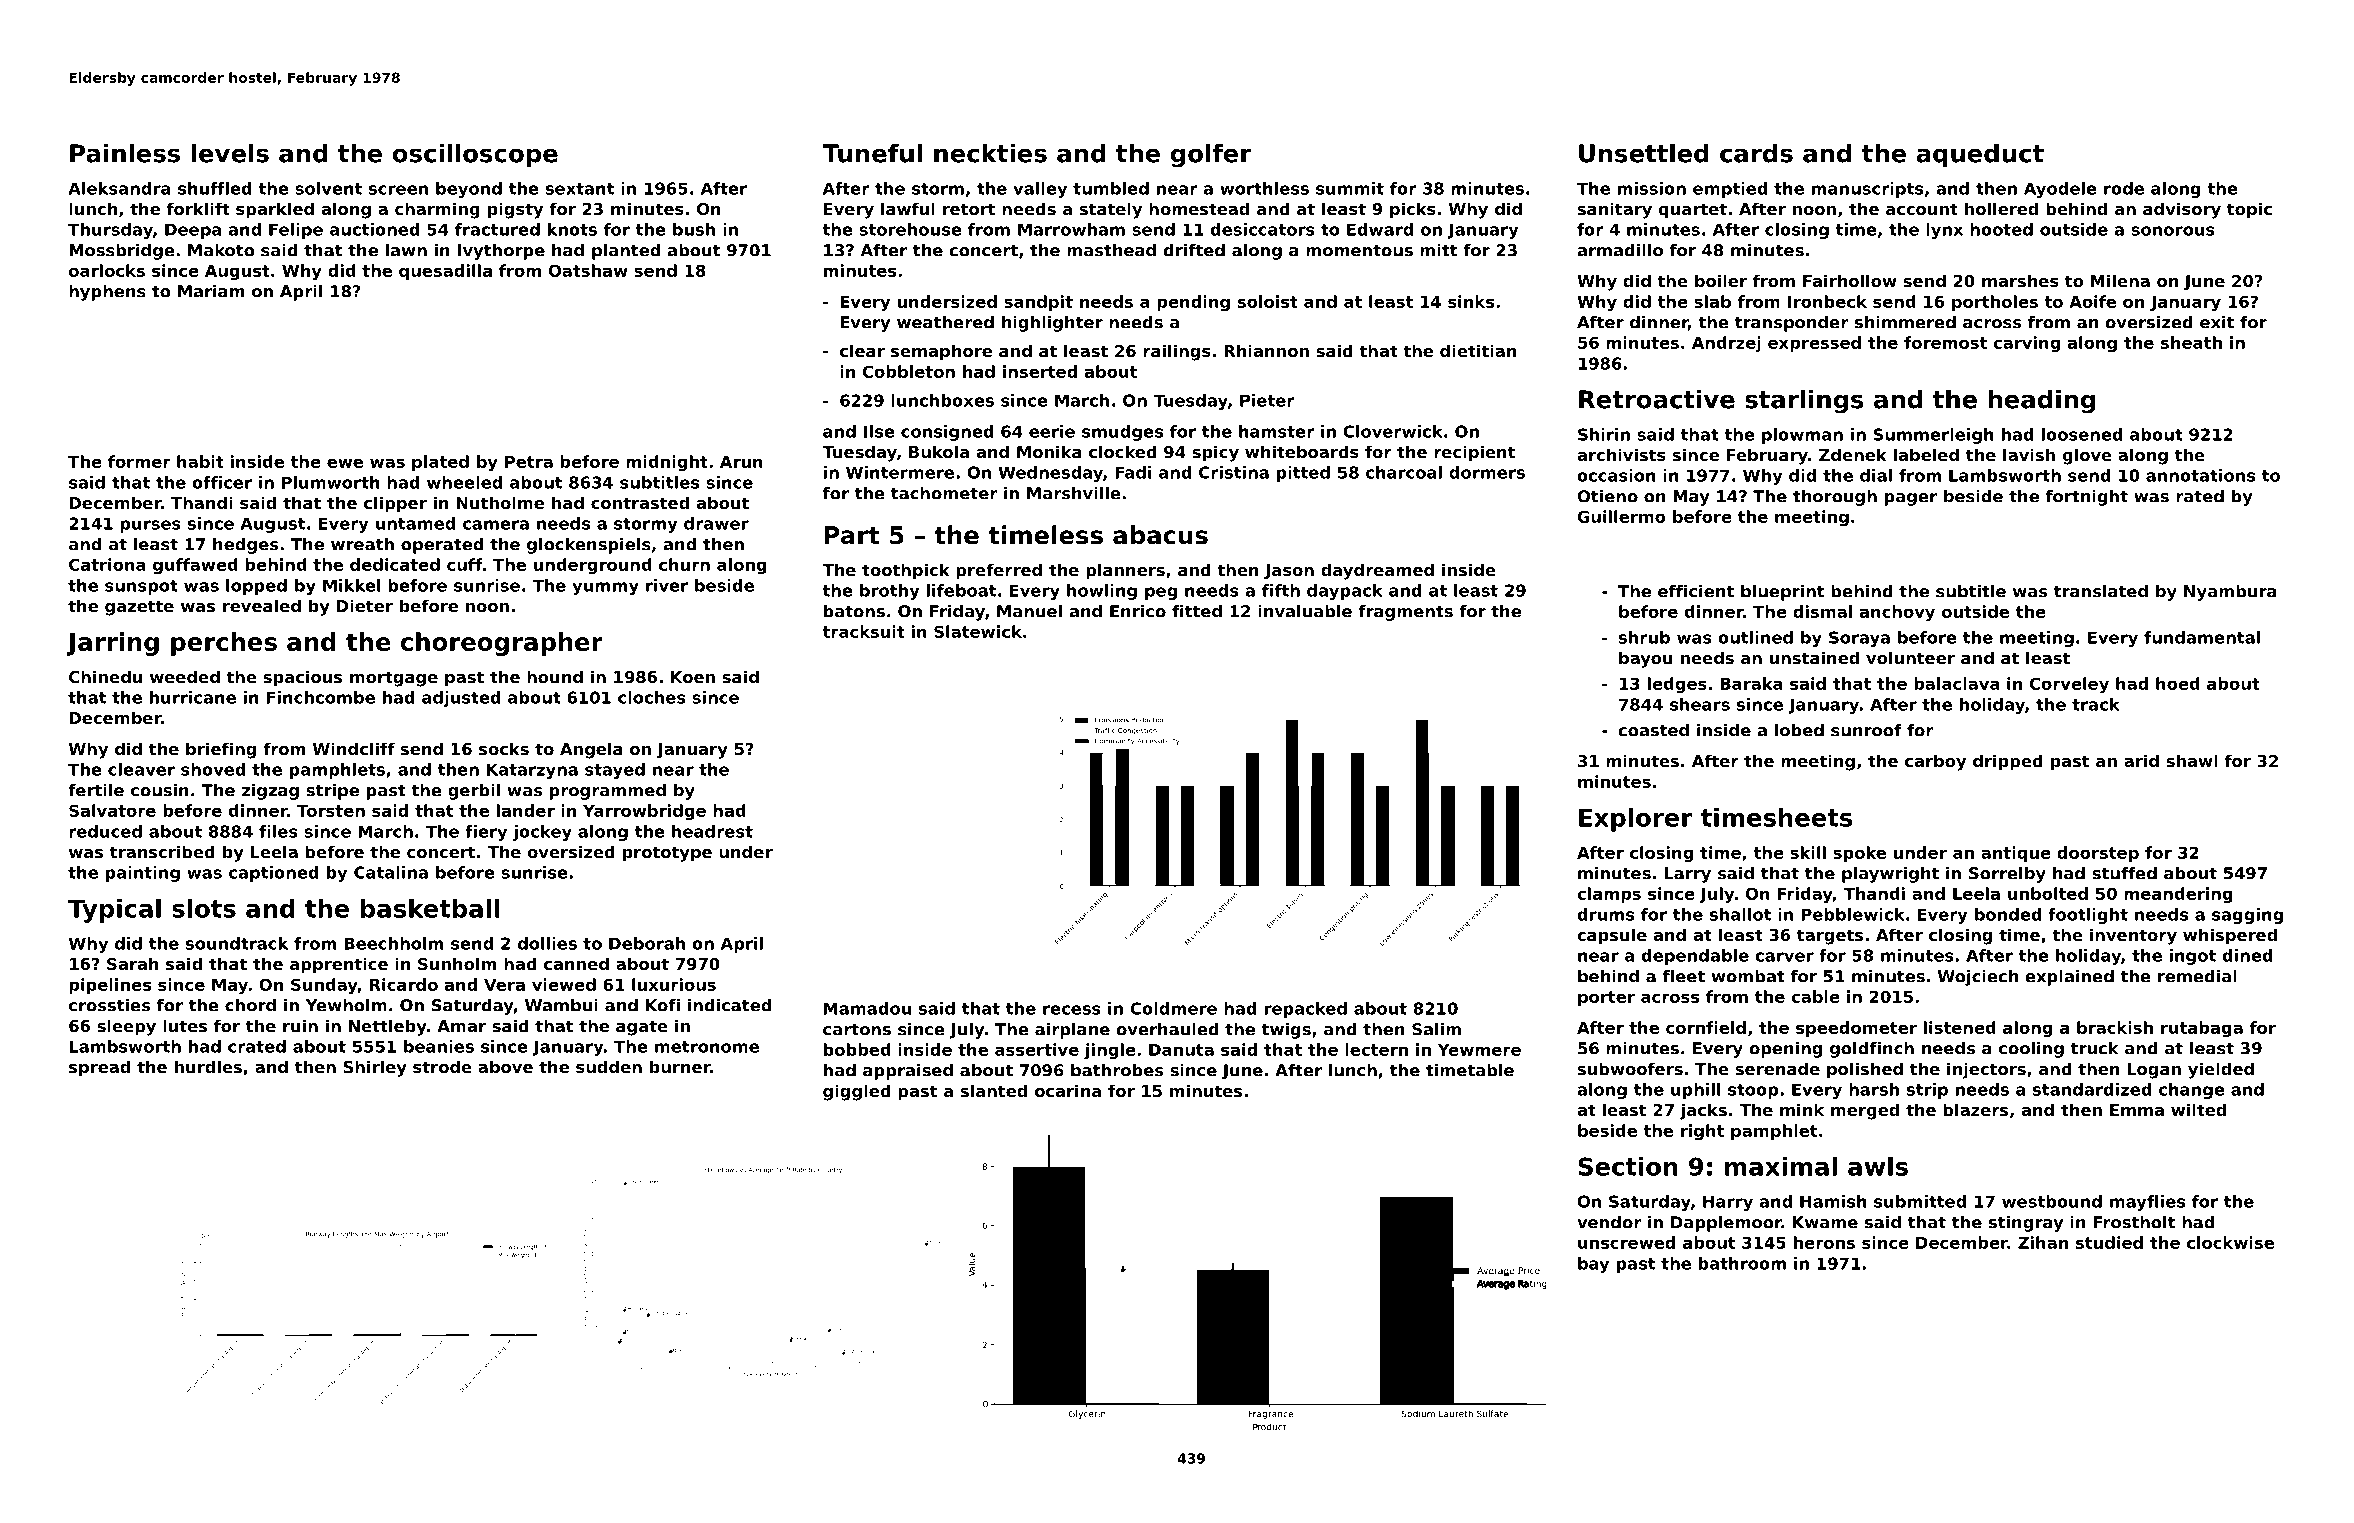 The width and height of the screenshot is (2354, 1523). What do you see at coordinates (475, 155) in the screenshot?
I see `oscilloscope` at bounding box center [475, 155].
